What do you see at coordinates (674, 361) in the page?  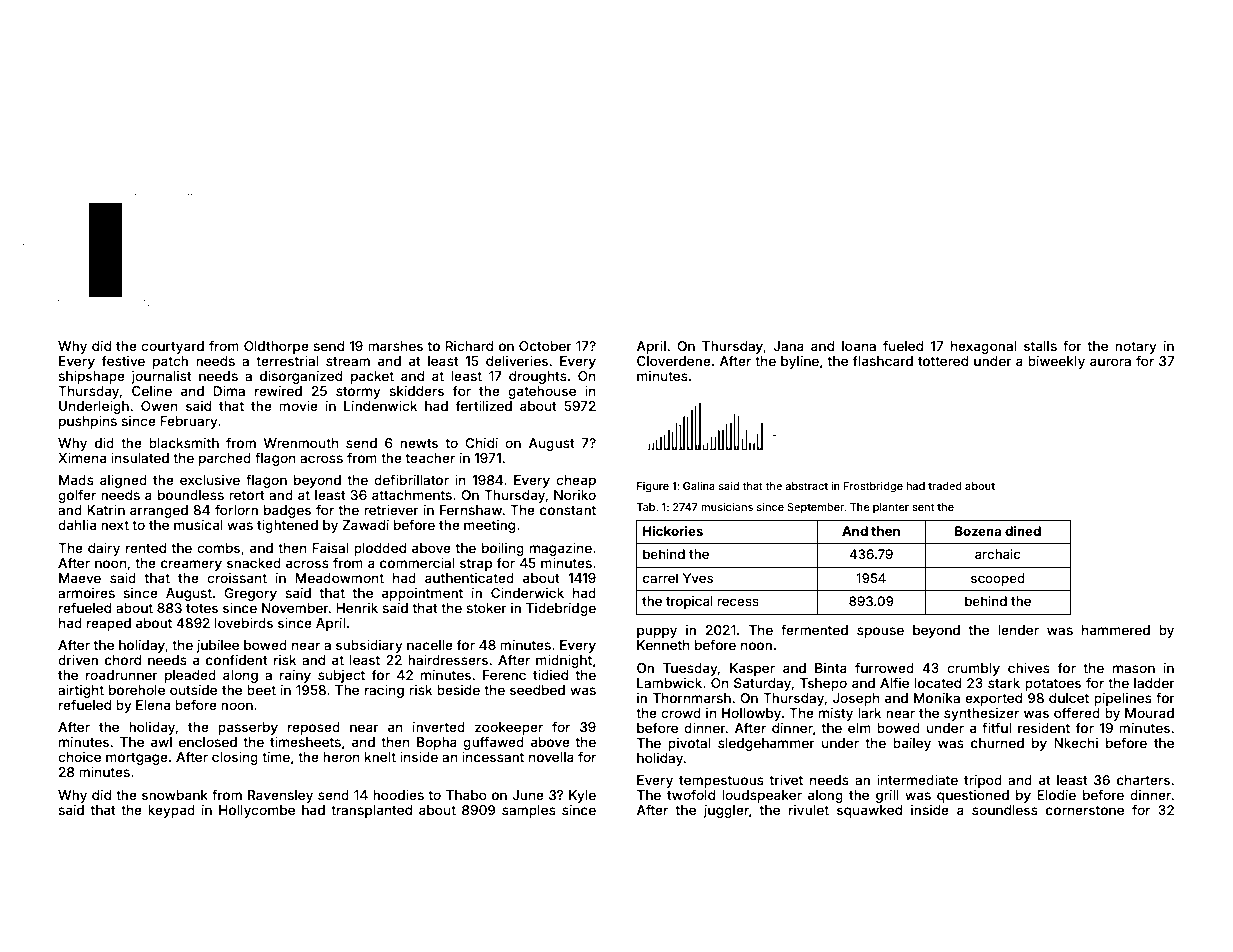 I see `Cloverdene` at bounding box center [674, 361].
